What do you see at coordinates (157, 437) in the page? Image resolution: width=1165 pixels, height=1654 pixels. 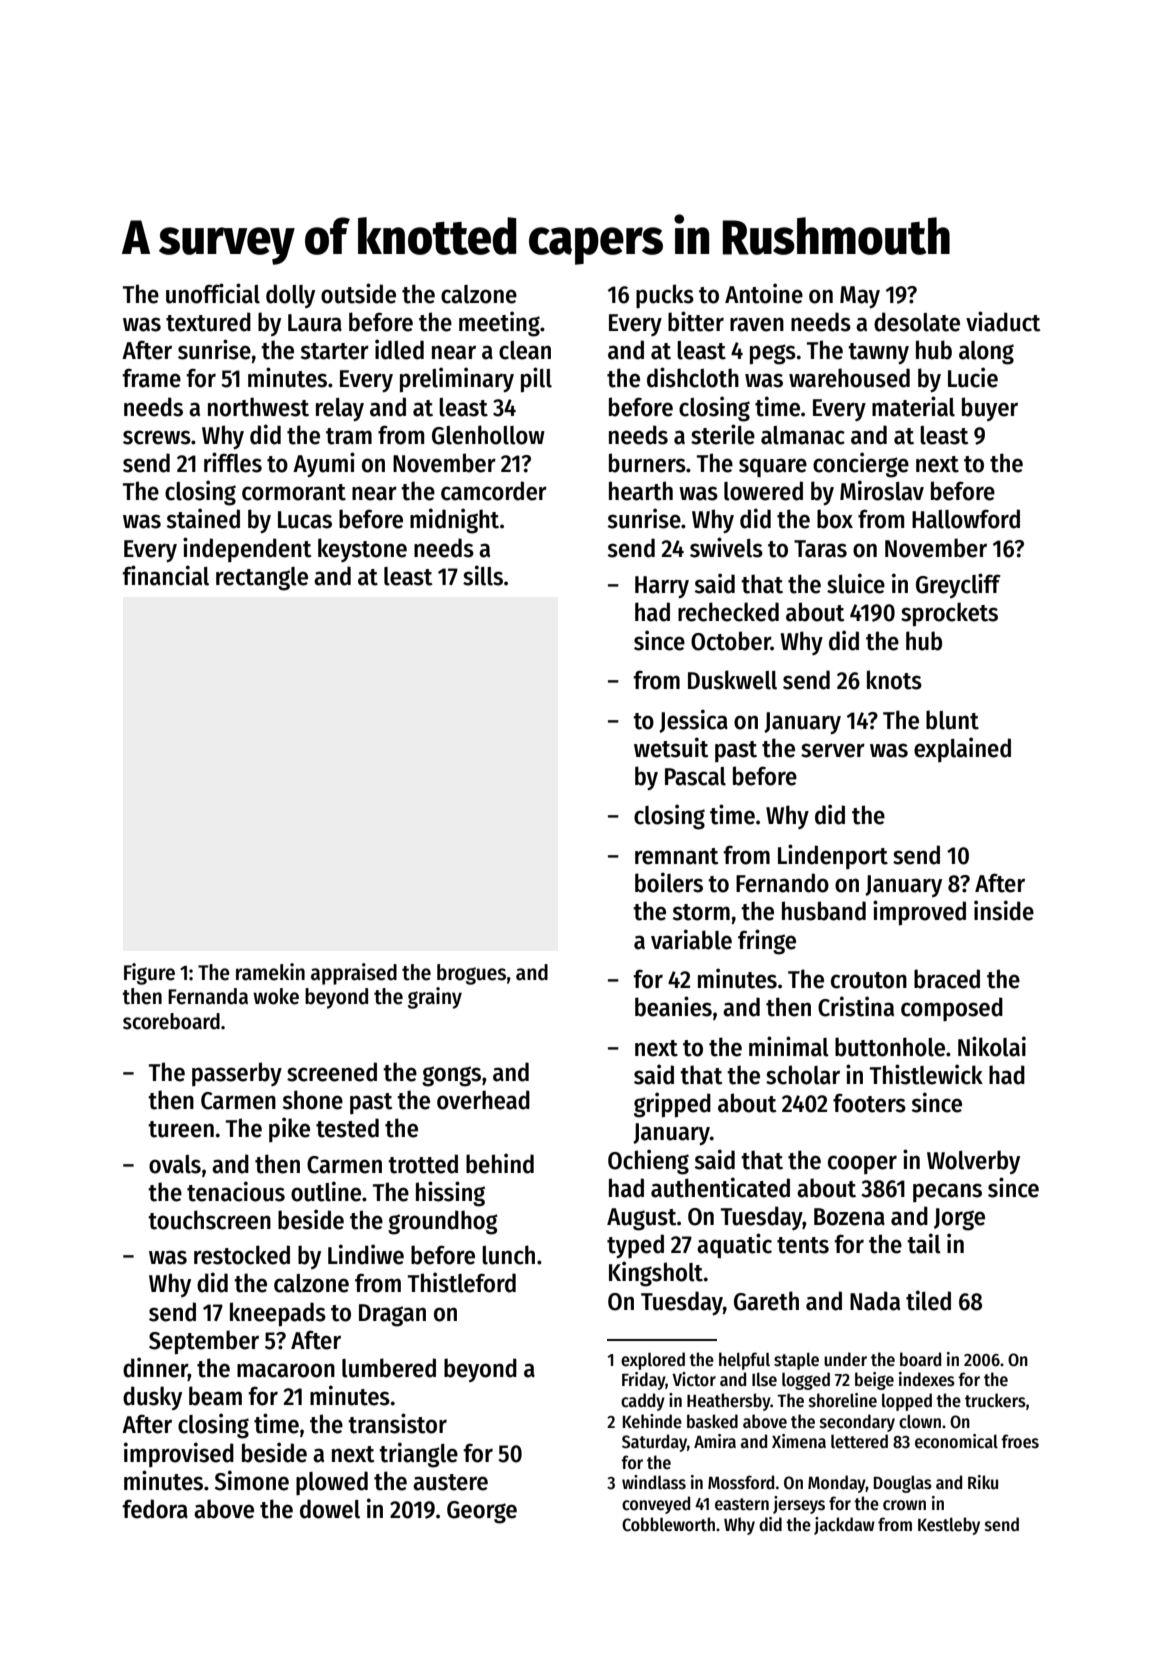 I see `screws` at bounding box center [157, 437].
